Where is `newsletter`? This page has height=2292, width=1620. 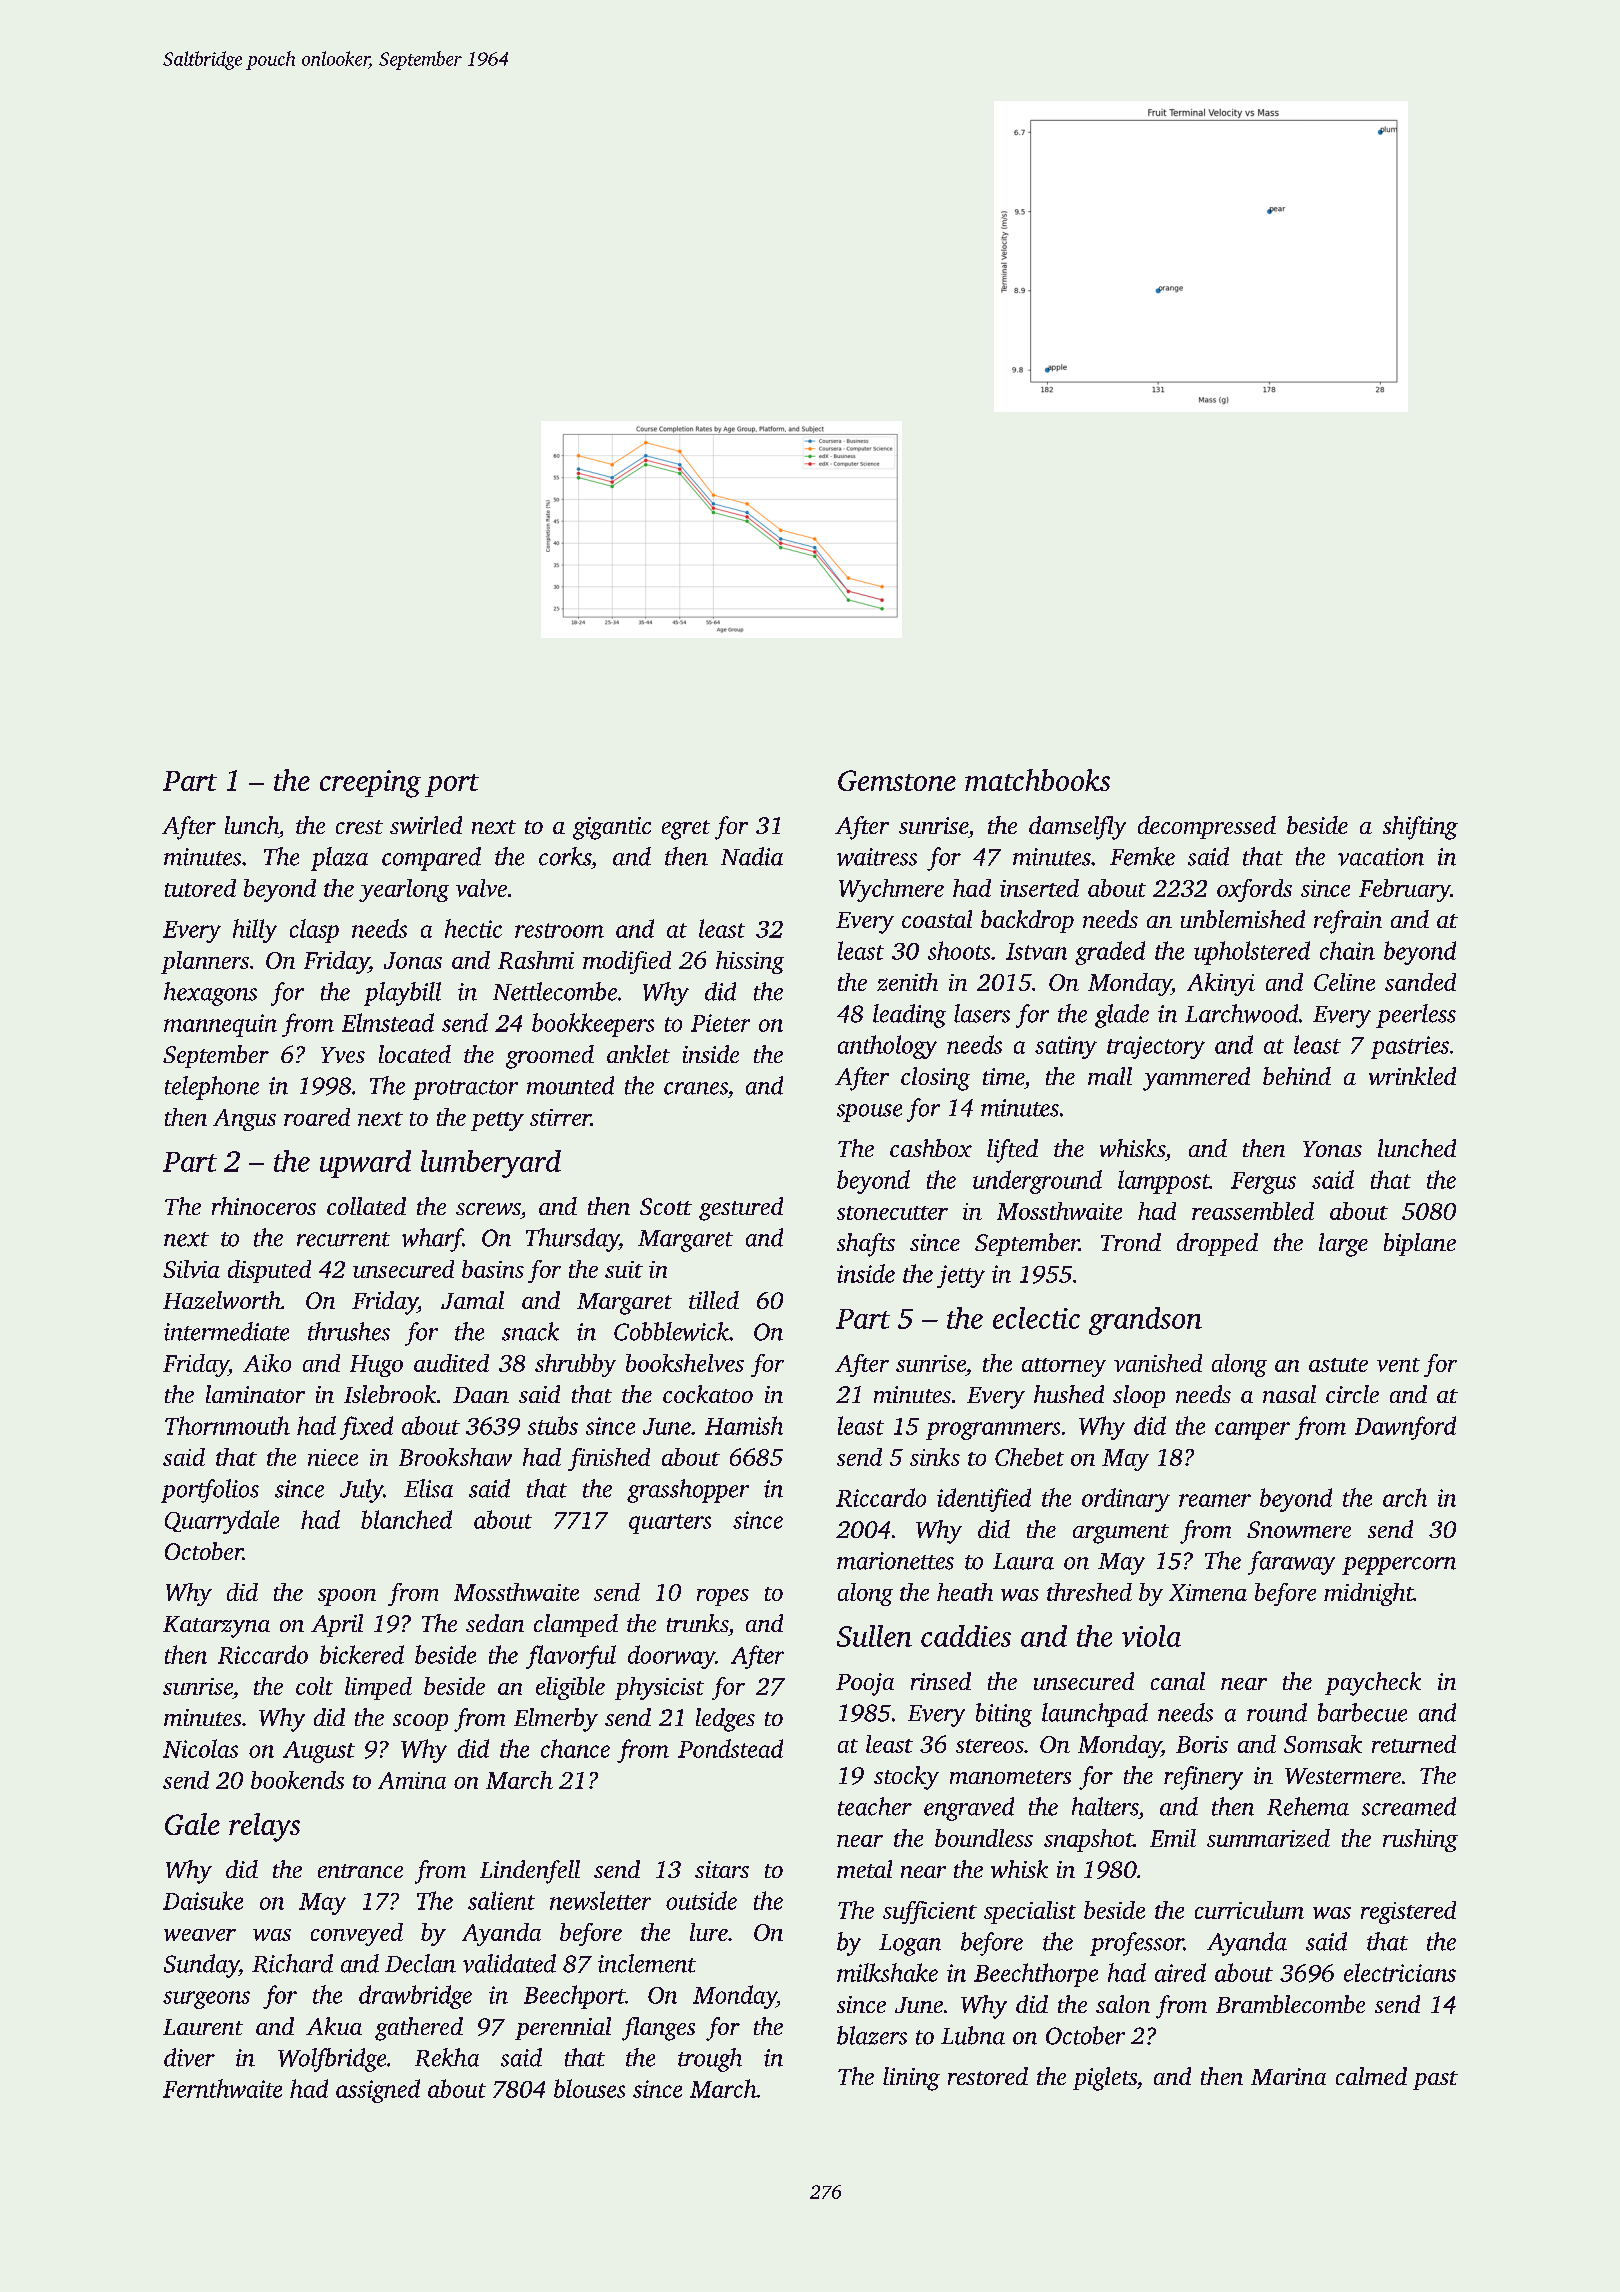
newsletter is located at coordinates (600, 1900).
